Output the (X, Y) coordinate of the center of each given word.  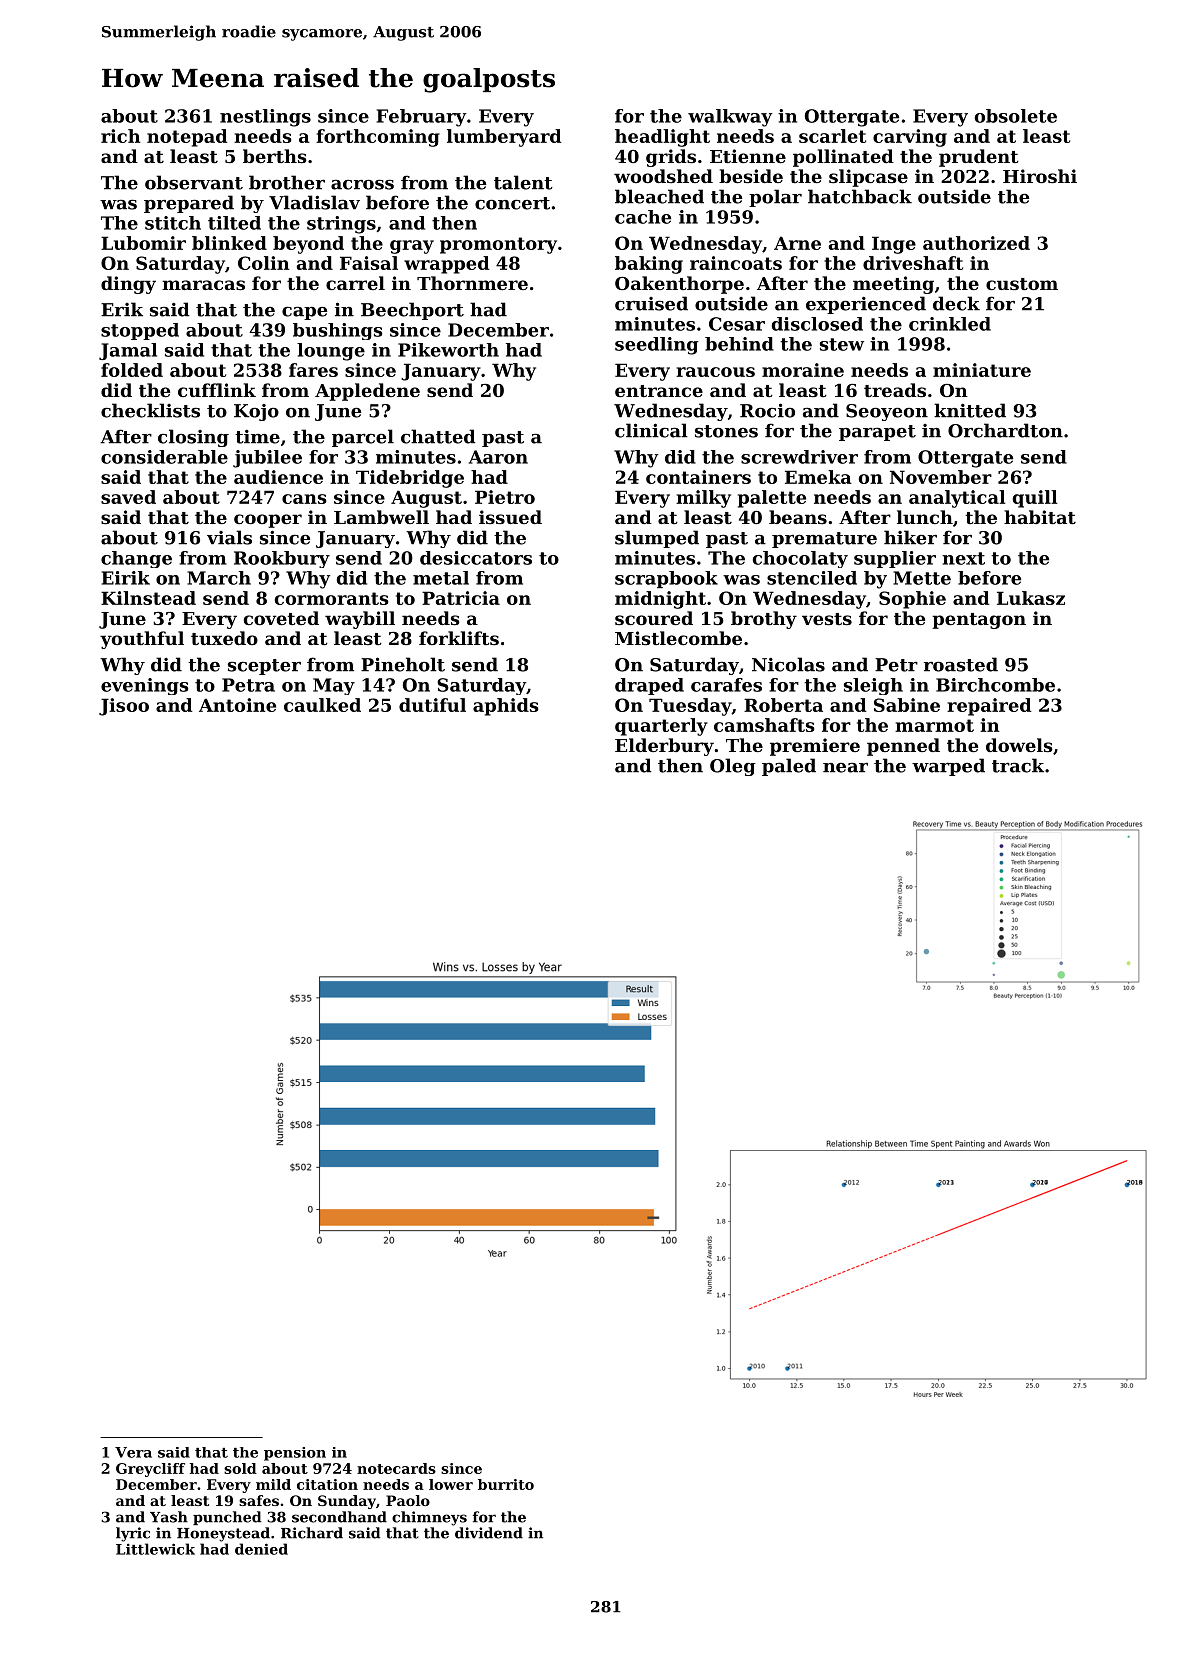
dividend (489, 1533)
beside (751, 176)
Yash (169, 1517)
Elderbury (664, 747)
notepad (187, 138)
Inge (894, 245)
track (1018, 765)
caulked (322, 705)
